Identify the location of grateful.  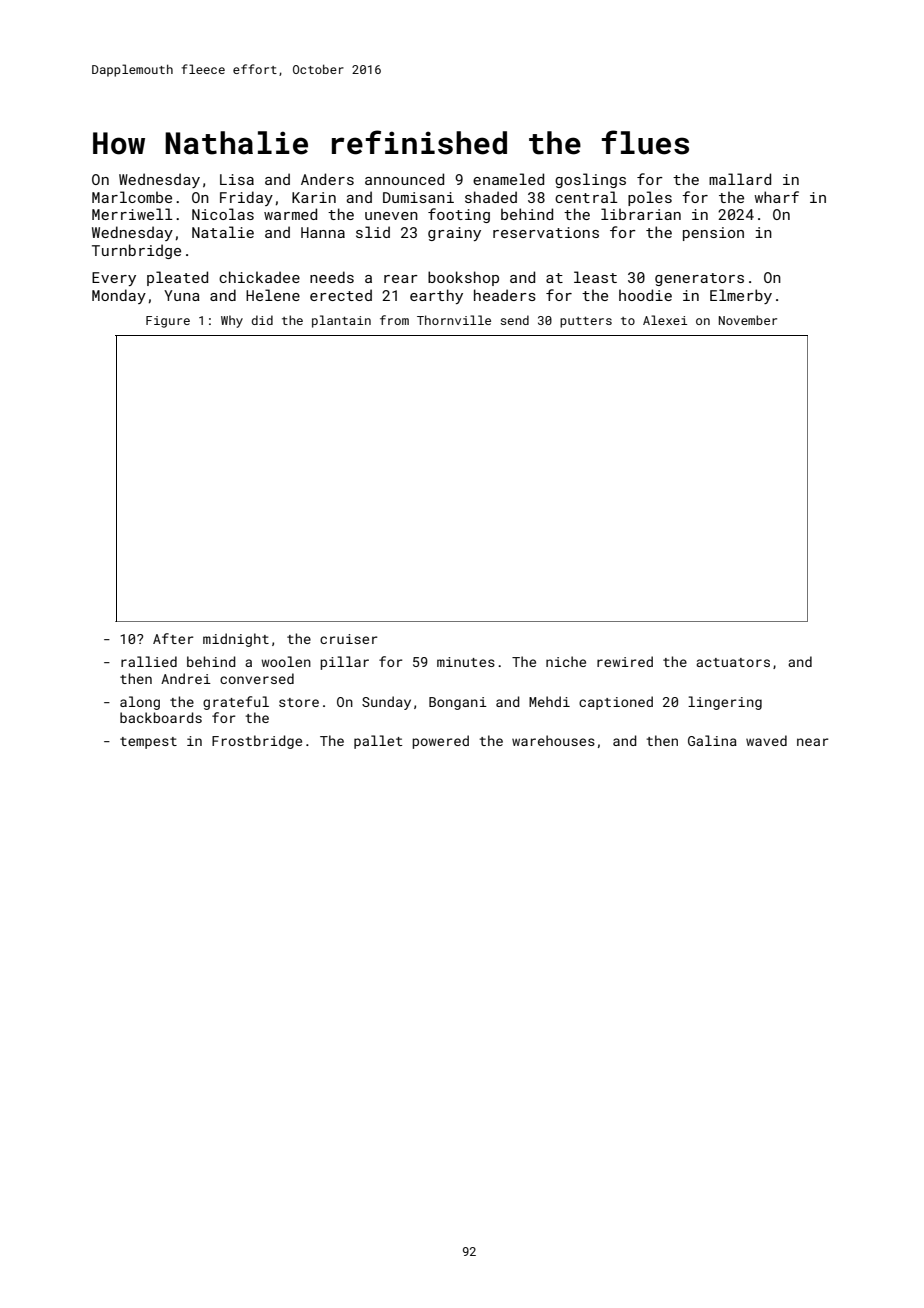
(236, 703).
